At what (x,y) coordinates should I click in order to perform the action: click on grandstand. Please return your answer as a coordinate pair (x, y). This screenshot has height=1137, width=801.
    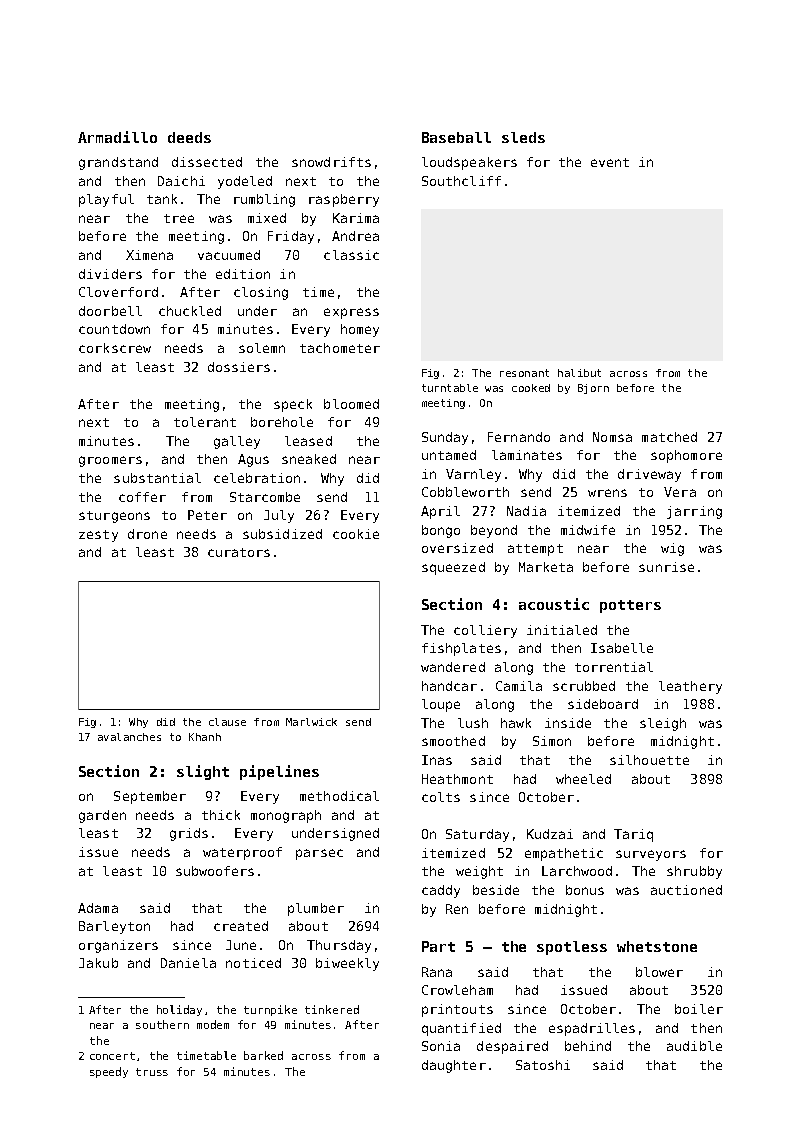
    Looking at the image, I should click on (118, 163).
